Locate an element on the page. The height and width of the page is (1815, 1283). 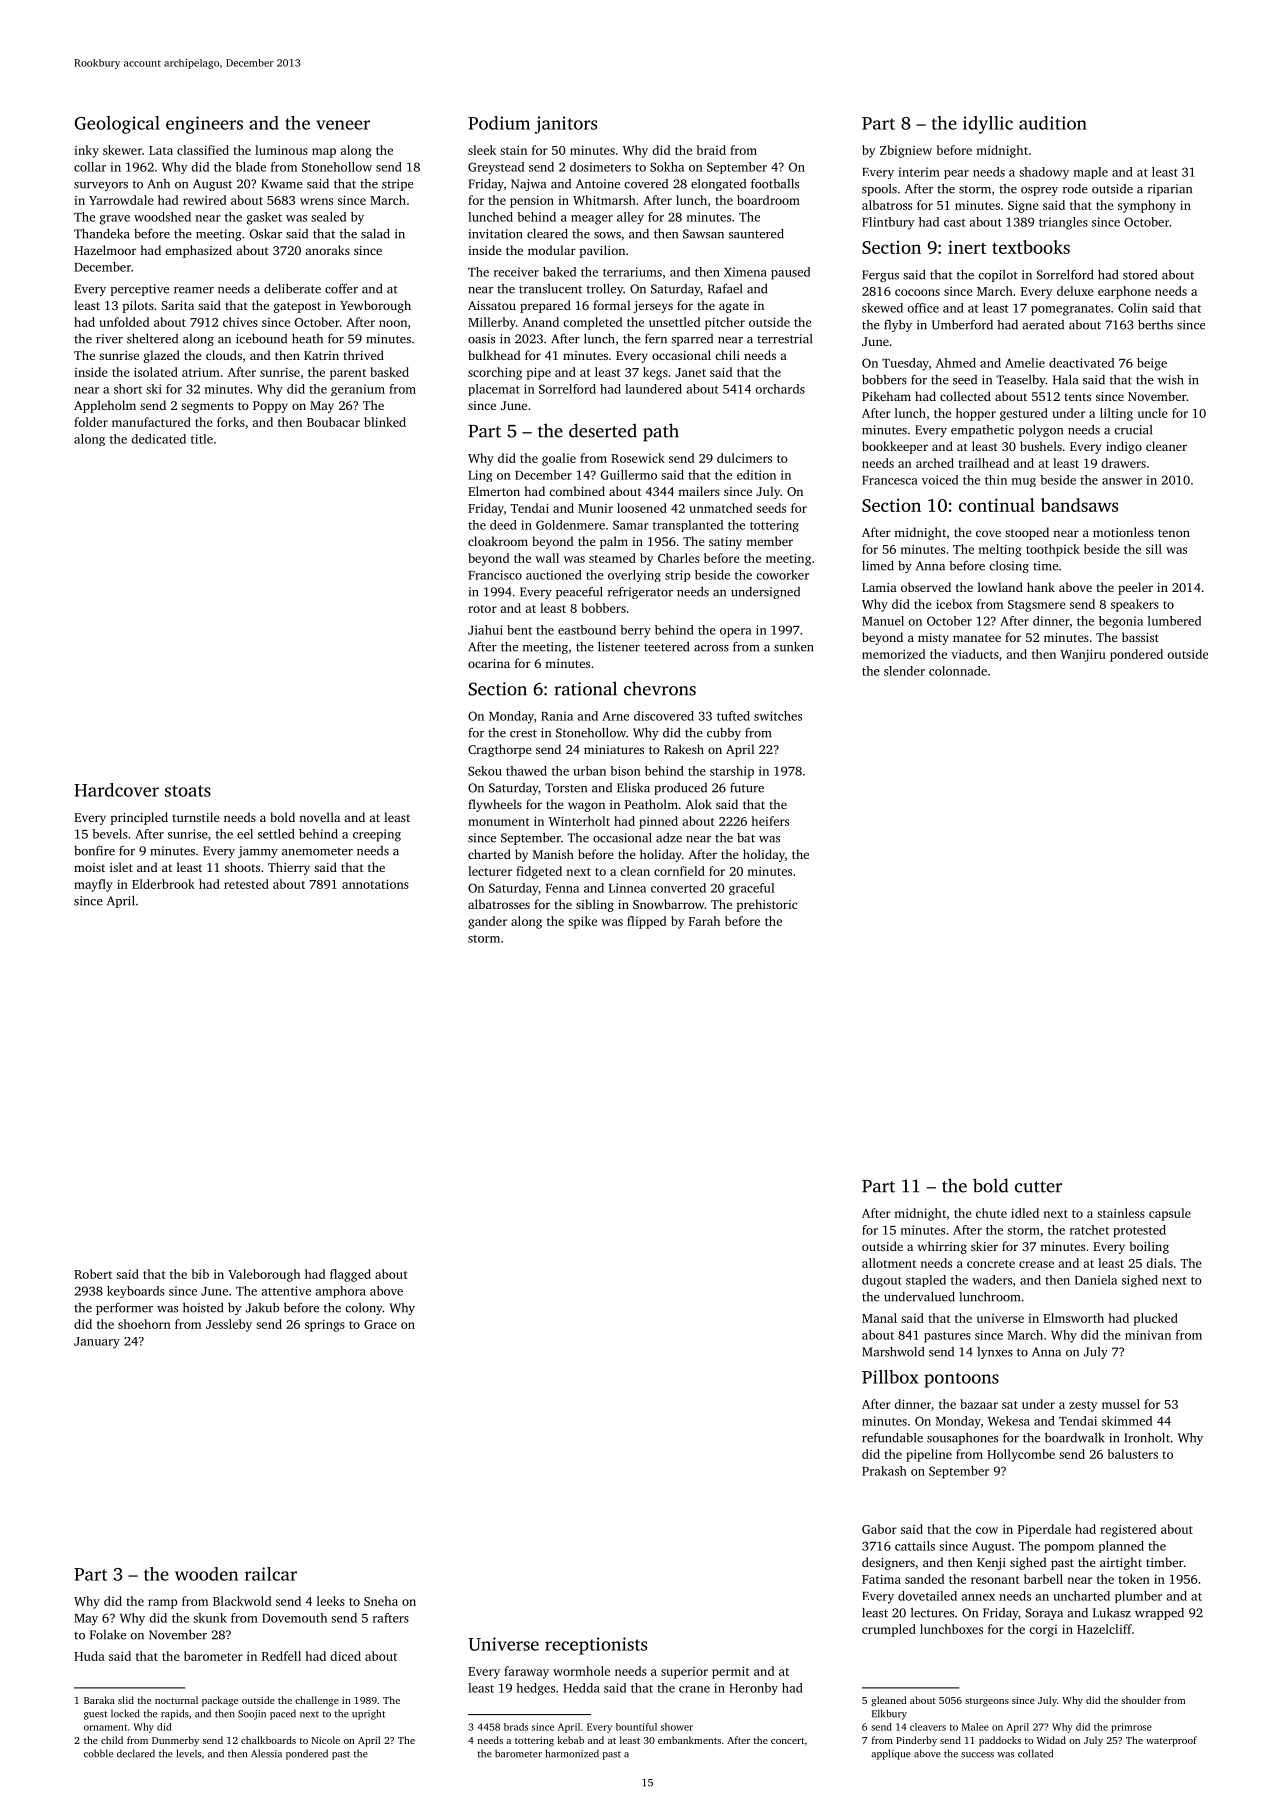
gander is located at coordinates (487, 922).
